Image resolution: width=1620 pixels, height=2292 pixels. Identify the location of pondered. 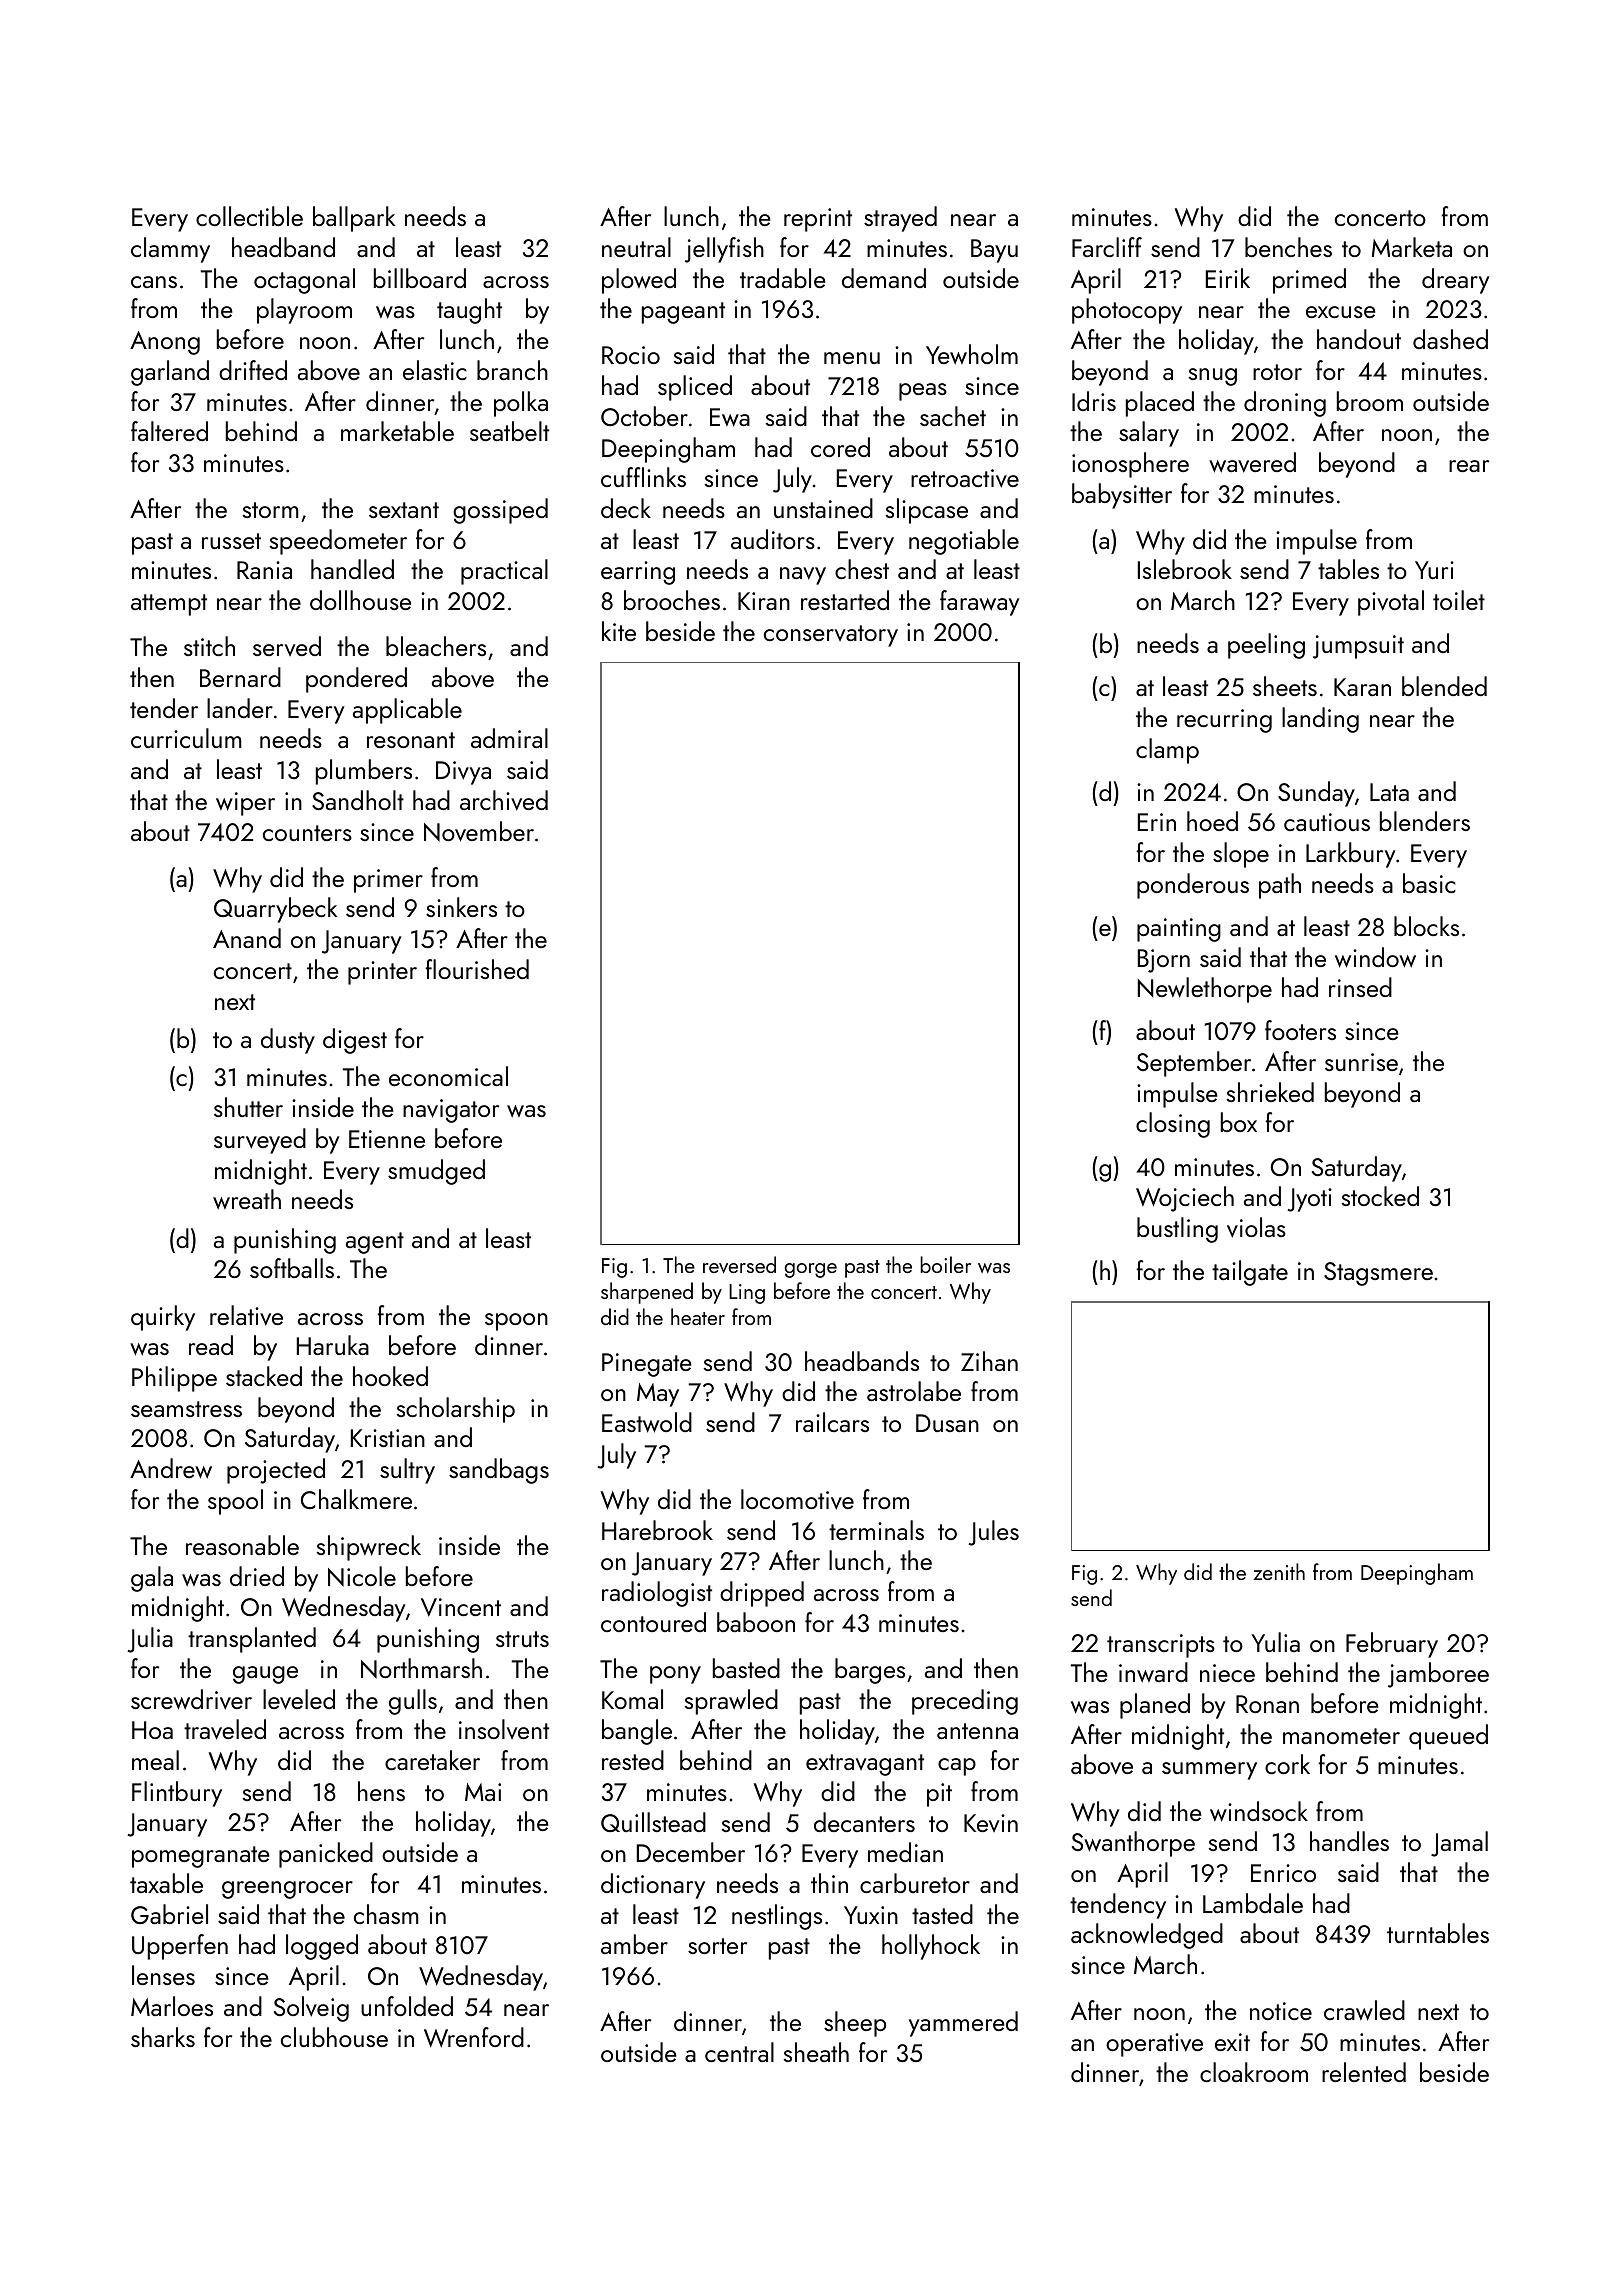
(356, 680).
